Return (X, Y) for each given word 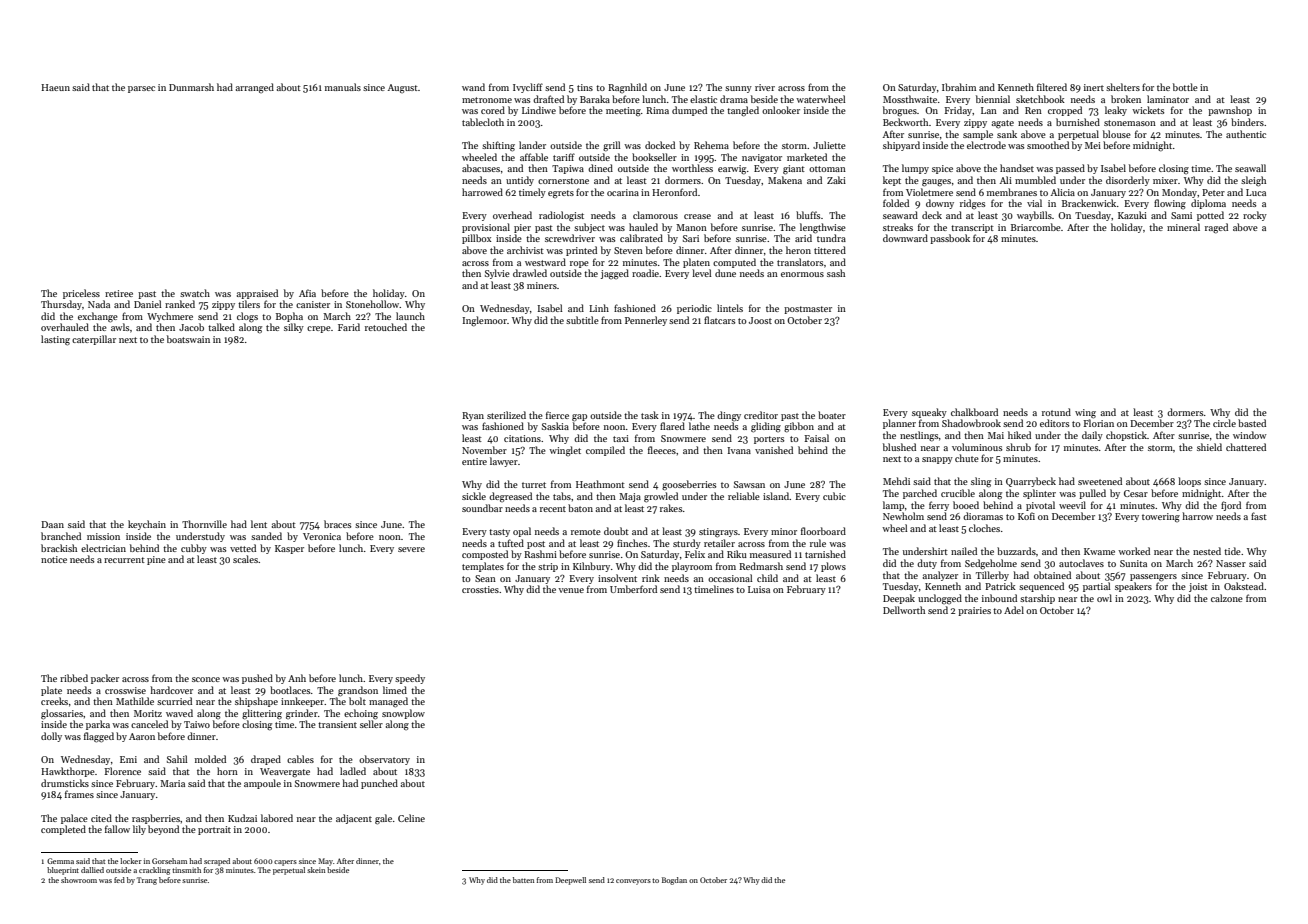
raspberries (156, 819)
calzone (1227, 598)
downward (905, 238)
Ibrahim (959, 87)
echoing (361, 714)
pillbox (476, 239)
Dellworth (904, 610)
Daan (52, 524)
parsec (141, 89)
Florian (1098, 423)
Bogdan (674, 881)
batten (523, 880)
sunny (738, 89)
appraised (257, 294)
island (776, 496)
